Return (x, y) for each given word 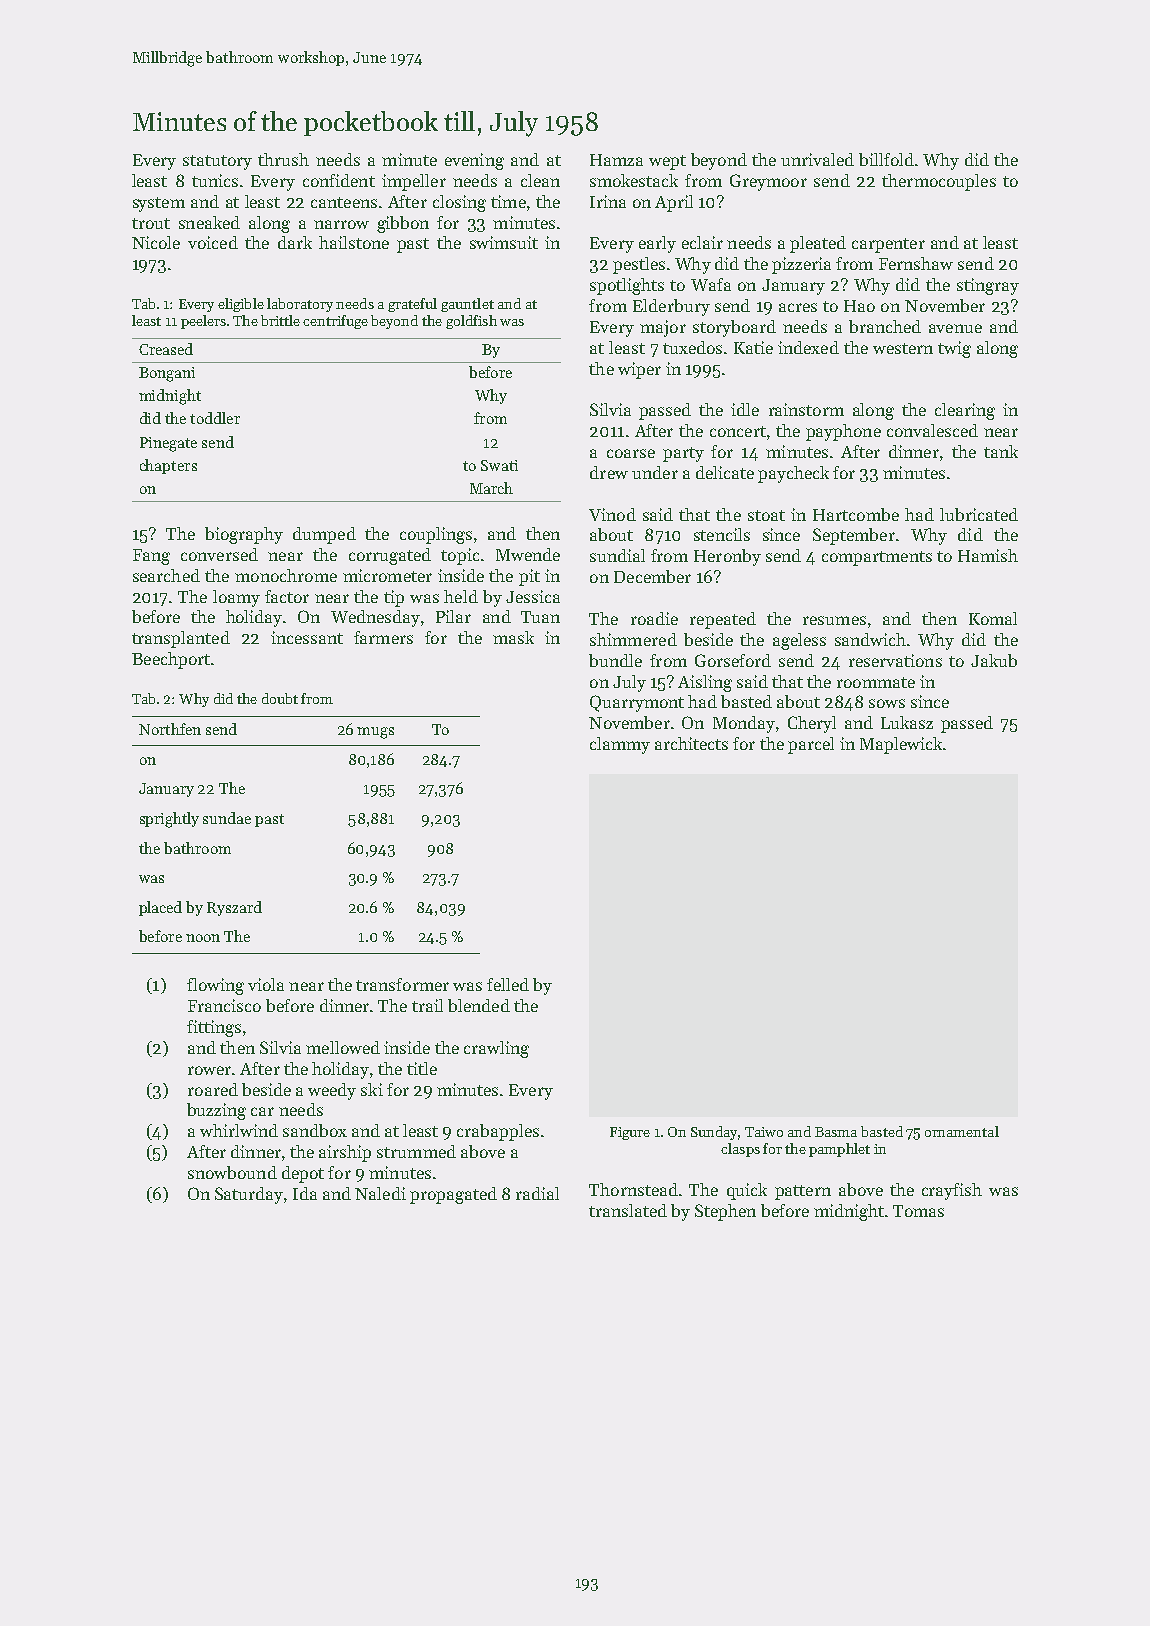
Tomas (918, 1211)
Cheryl (812, 724)
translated (628, 1210)
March (491, 488)
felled (508, 984)
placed (160, 908)
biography (244, 535)
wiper (639, 370)
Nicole (156, 242)
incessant (307, 637)
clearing (965, 411)
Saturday (249, 1195)
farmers (383, 637)
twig (954, 349)
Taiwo (764, 1132)
